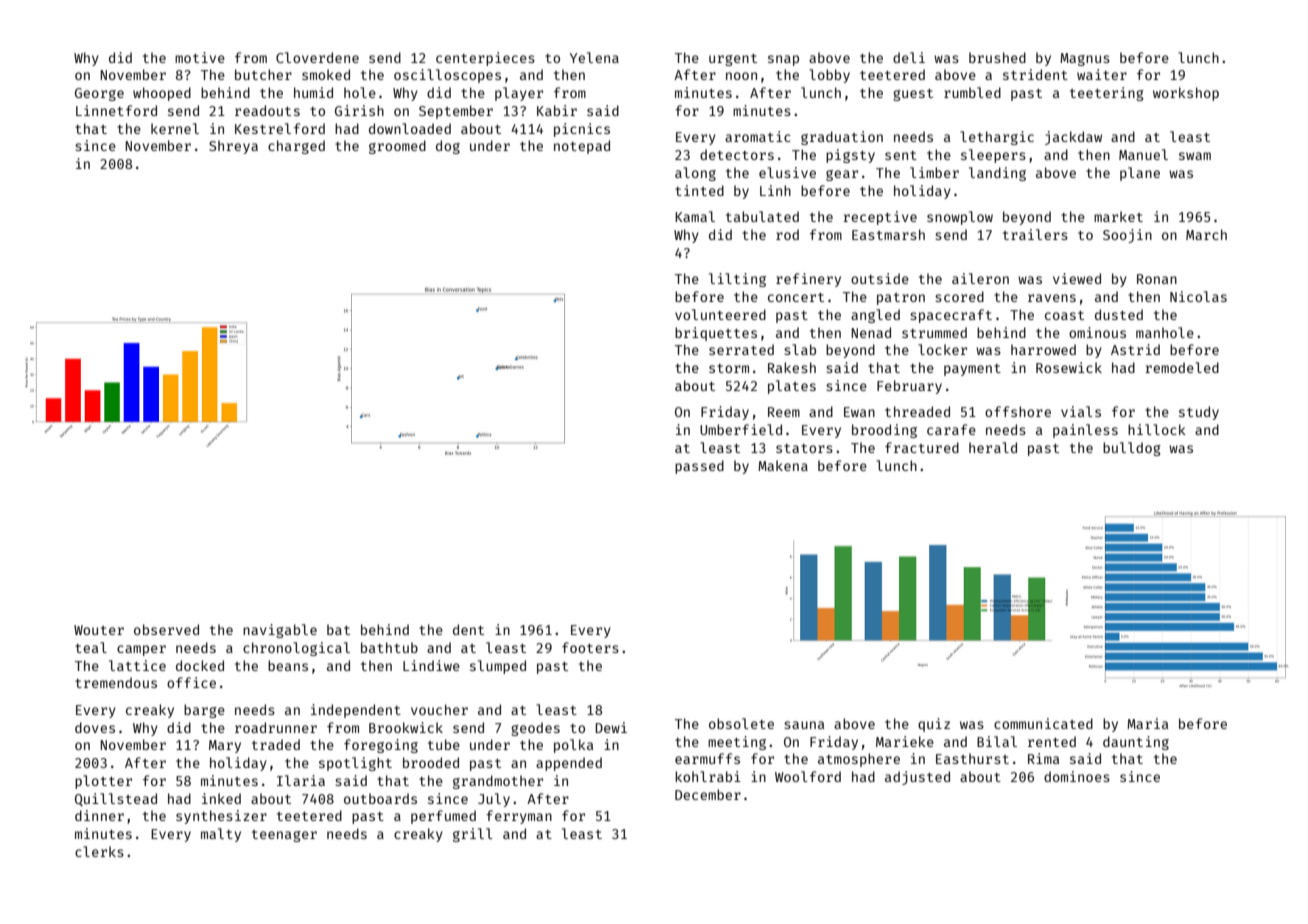 The width and height of the screenshot is (1308, 924). I want to click on Cloverdene, so click(317, 57).
